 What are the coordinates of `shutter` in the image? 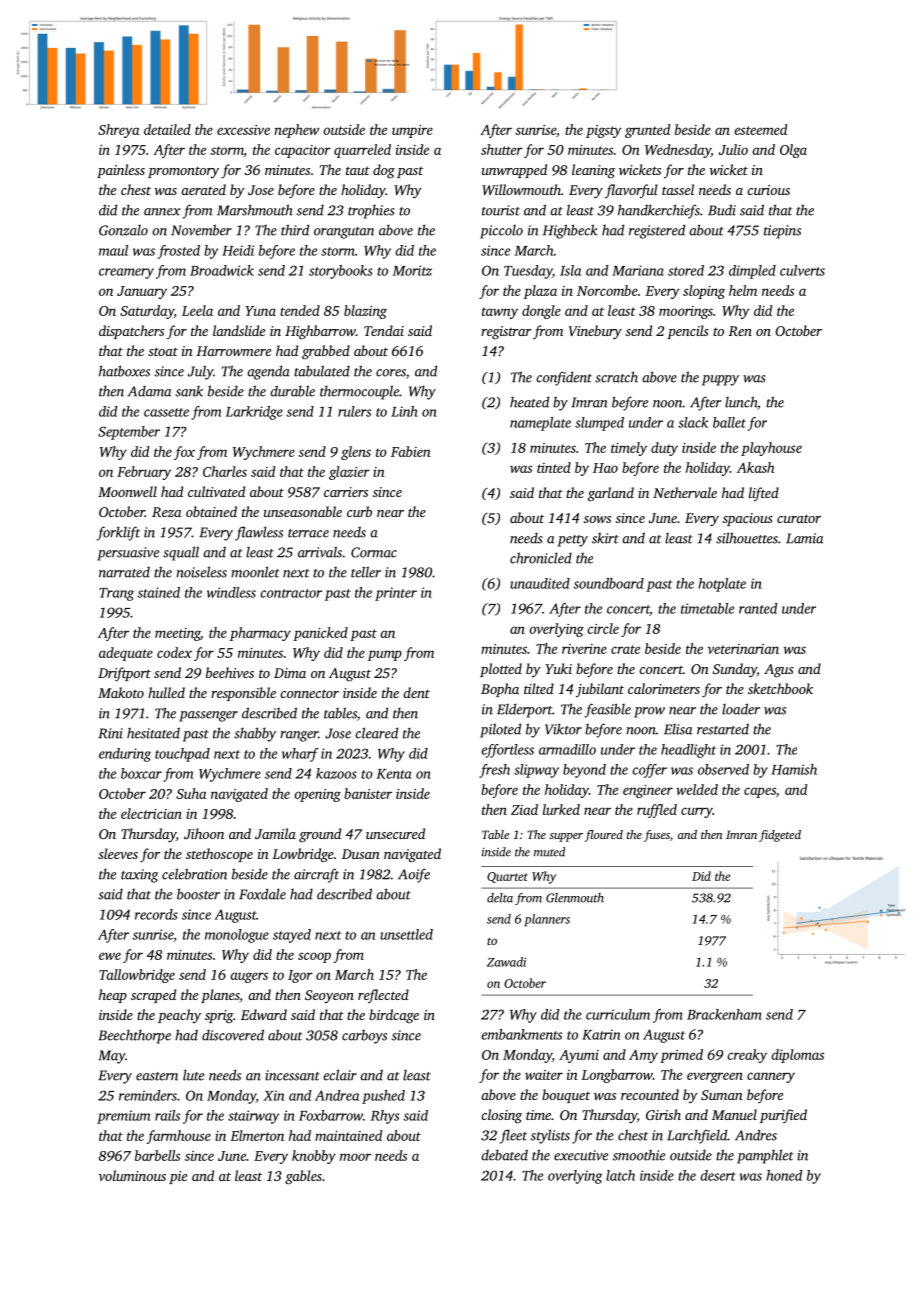 It's located at (502, 149).
